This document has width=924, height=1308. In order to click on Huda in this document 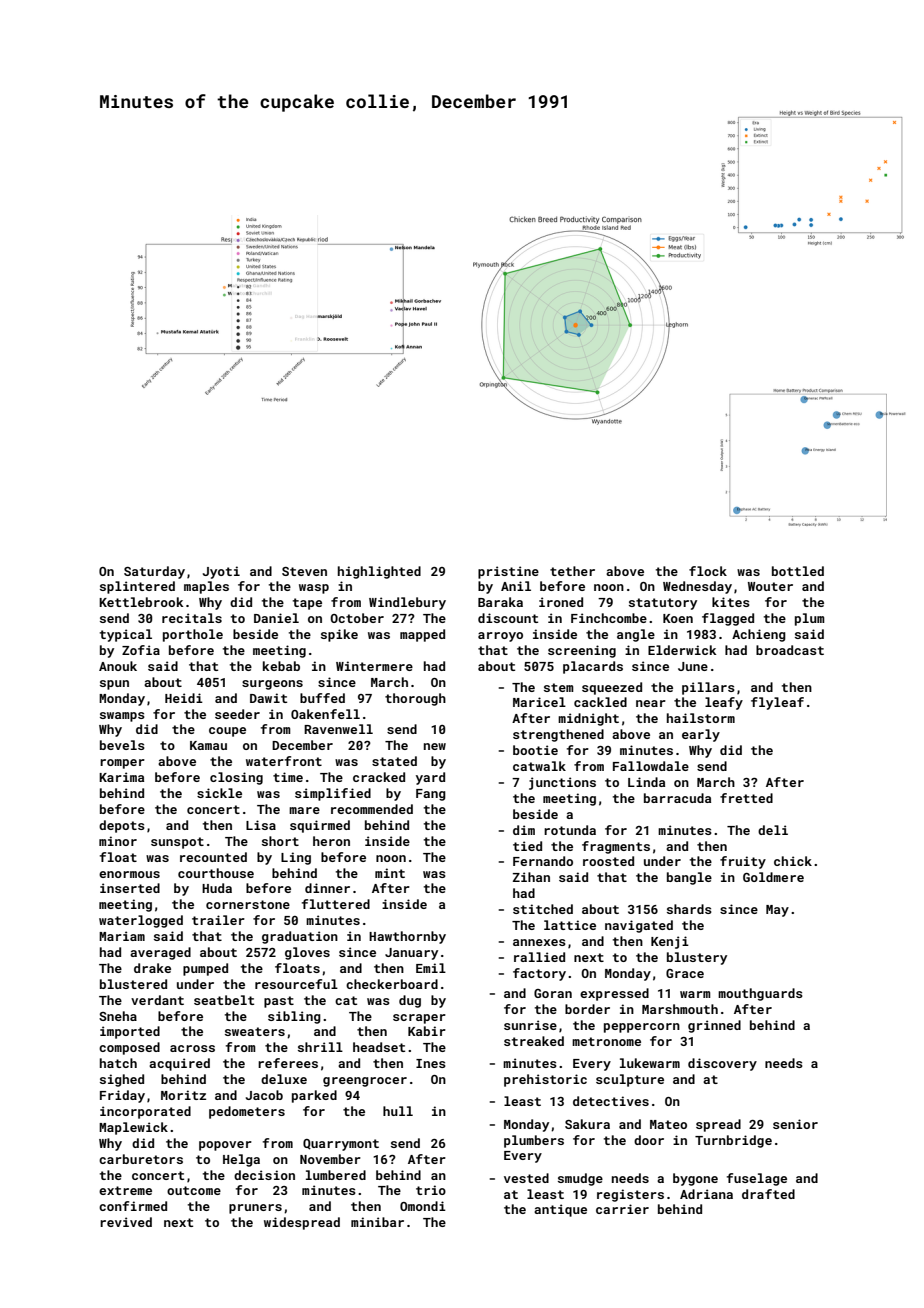, I will do `click(217, 888)`.
